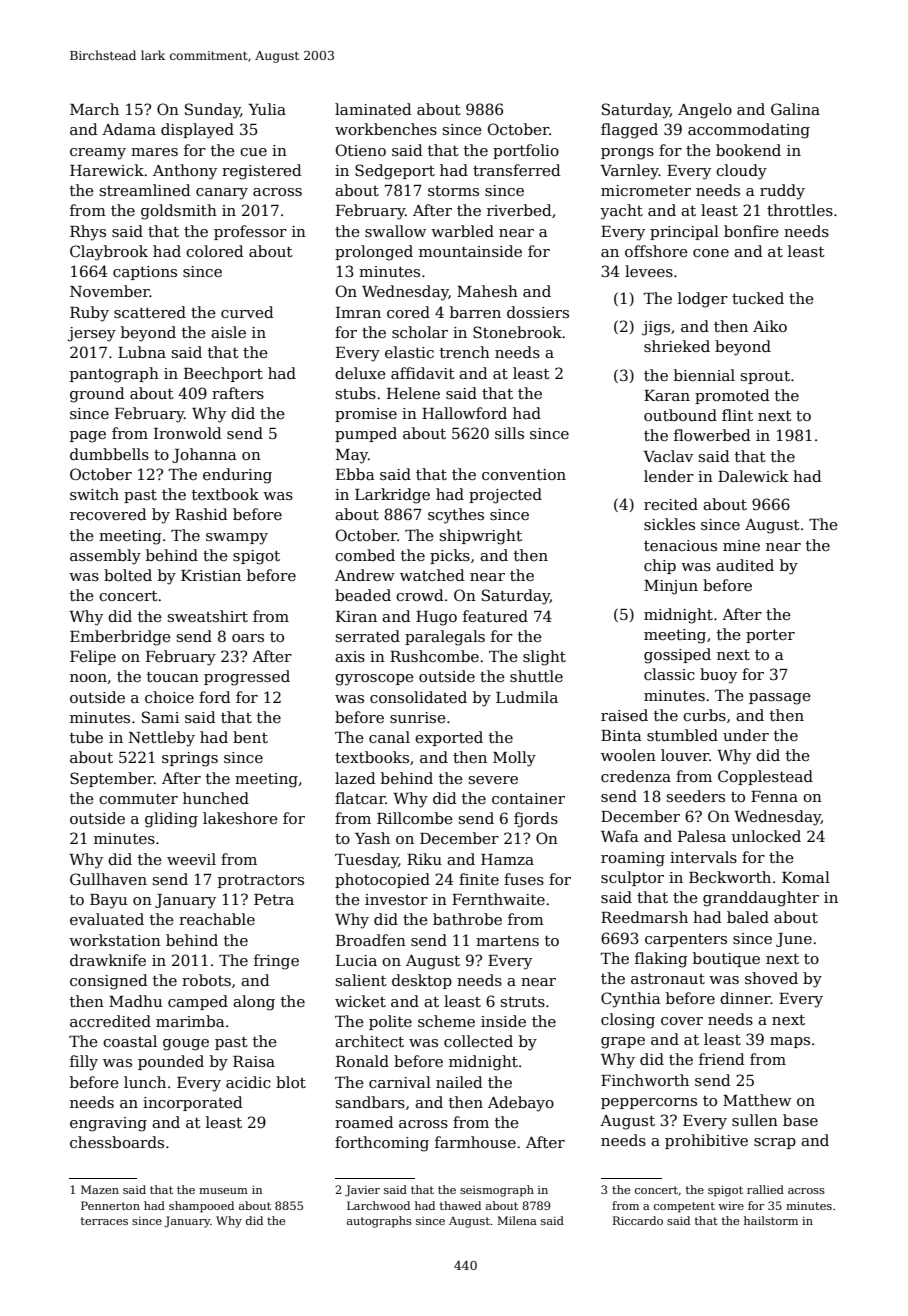 The image size is (908, 1316). Describe the element at coordinates (107, 170) in the document. I see `Harewick` at that location.
